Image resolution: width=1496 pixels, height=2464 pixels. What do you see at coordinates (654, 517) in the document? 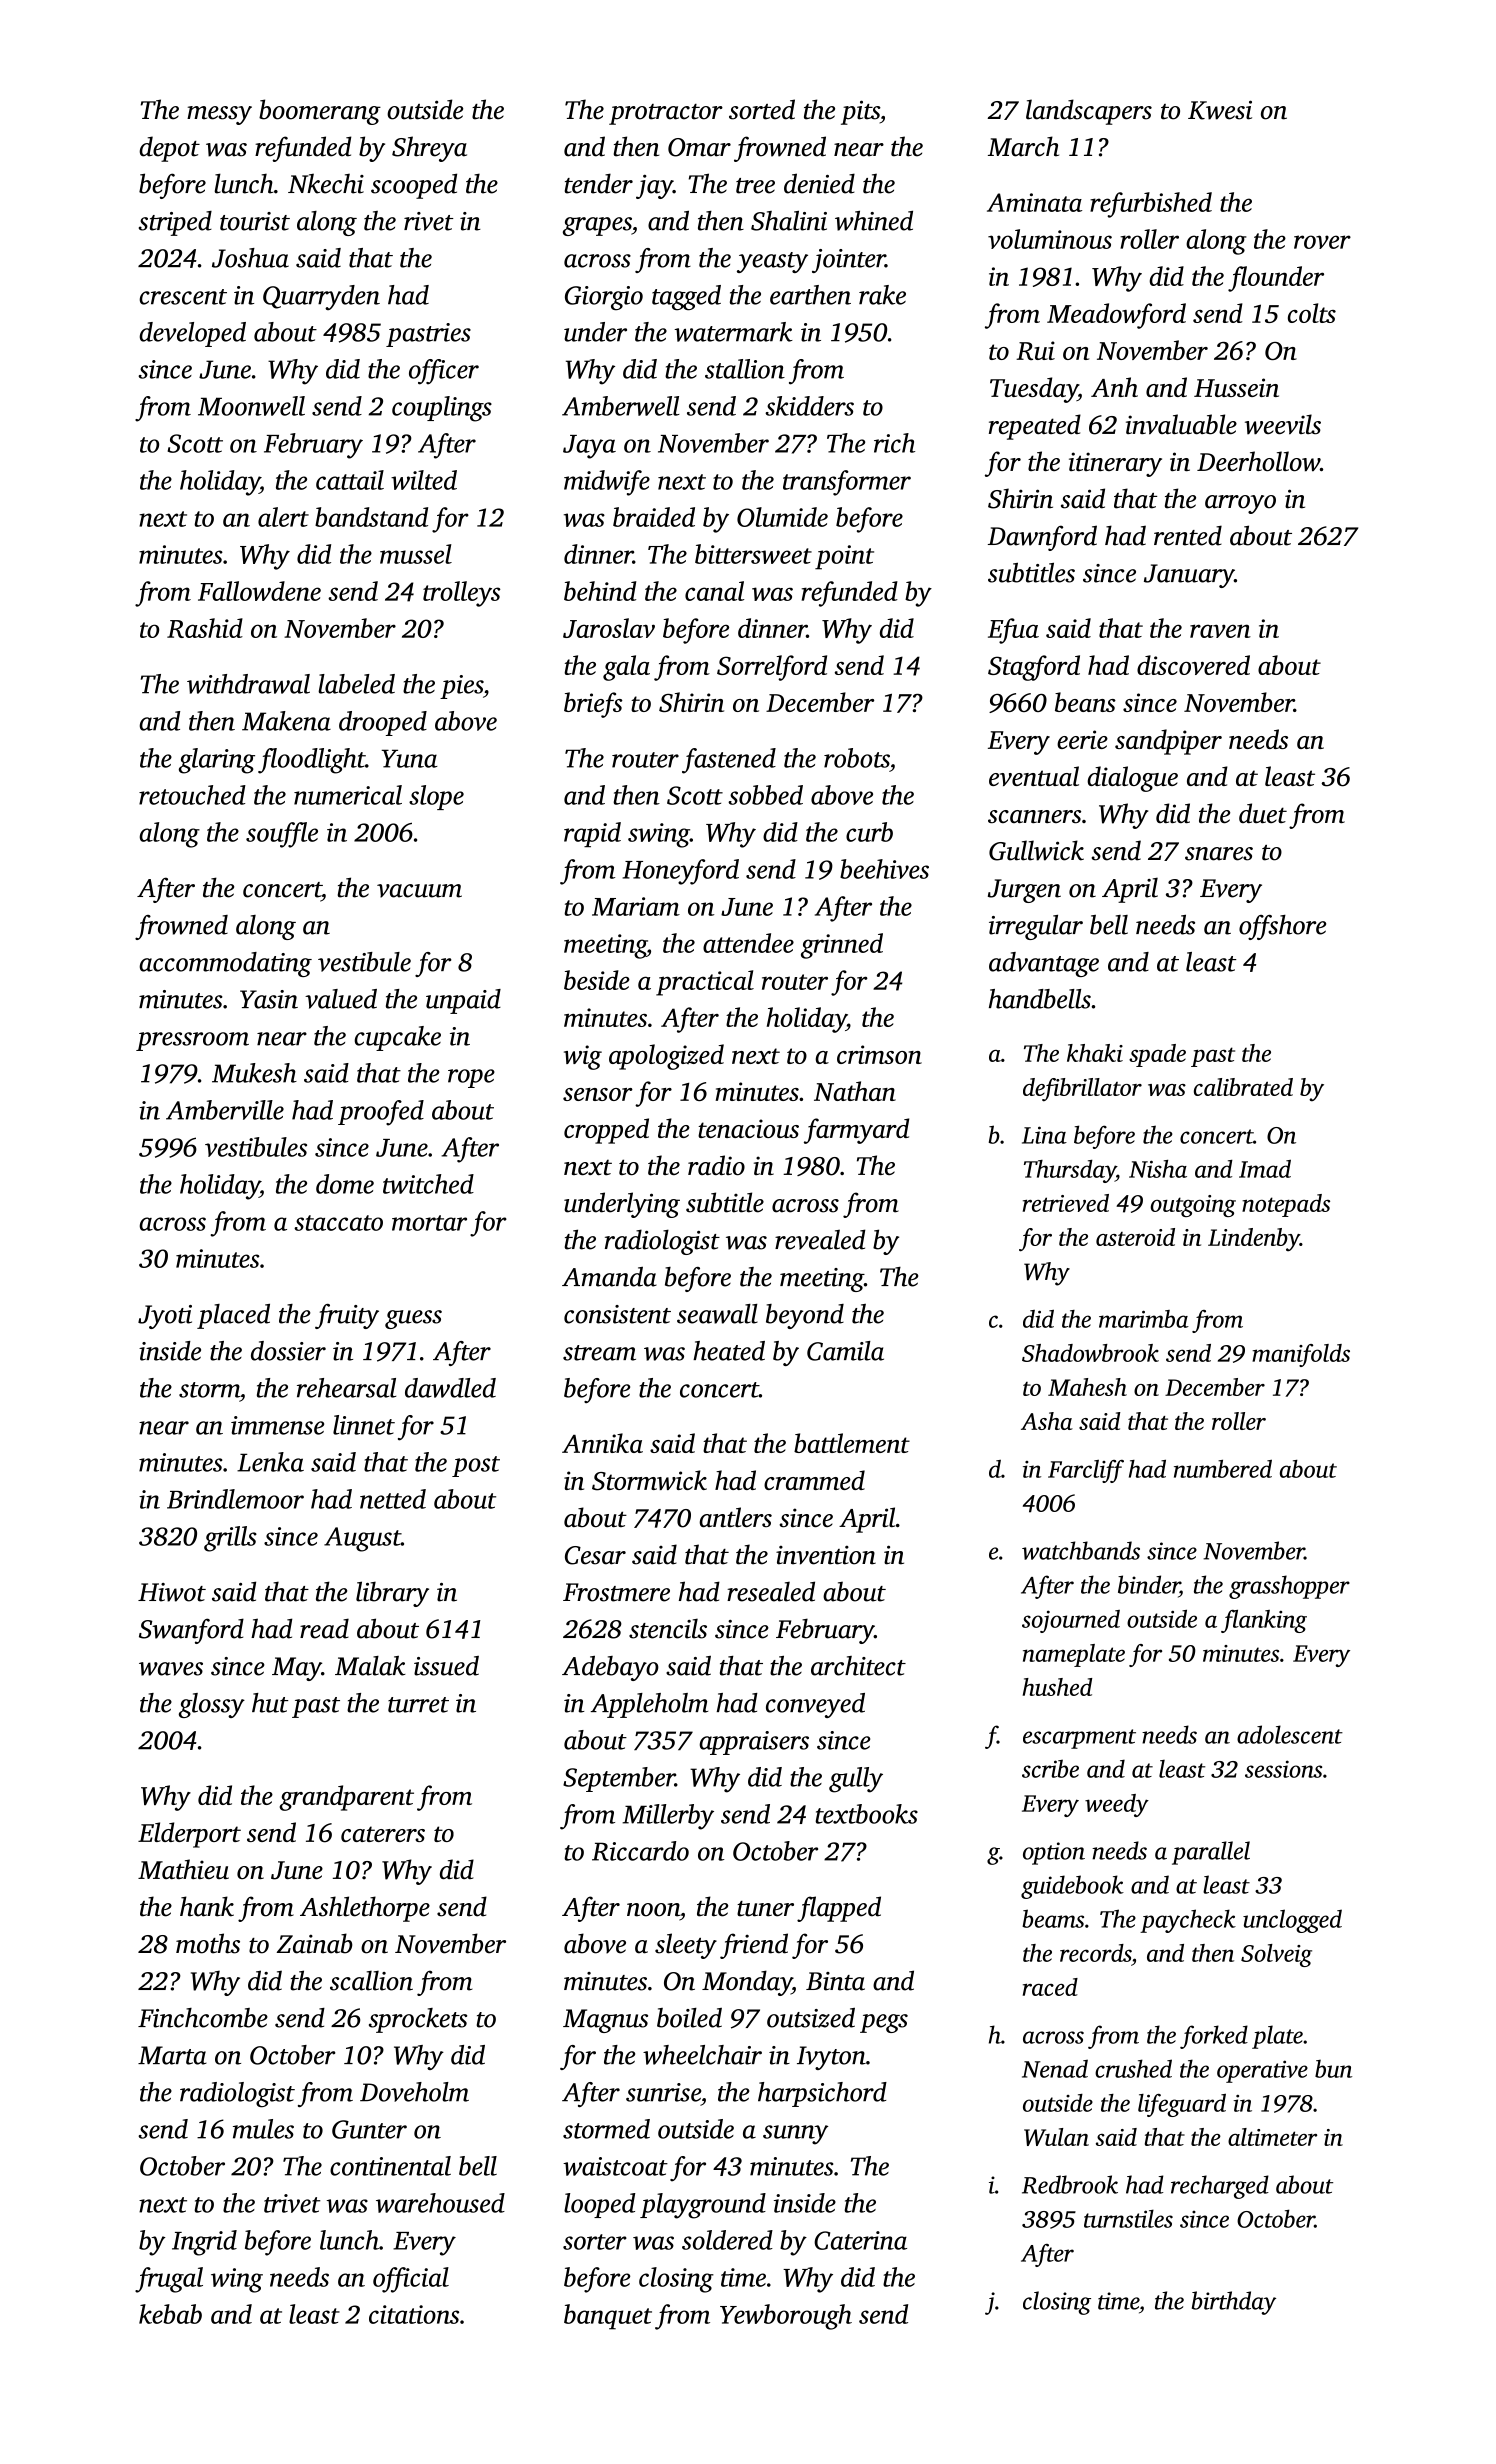
I see `braided` at bounding box center [654, 517].
